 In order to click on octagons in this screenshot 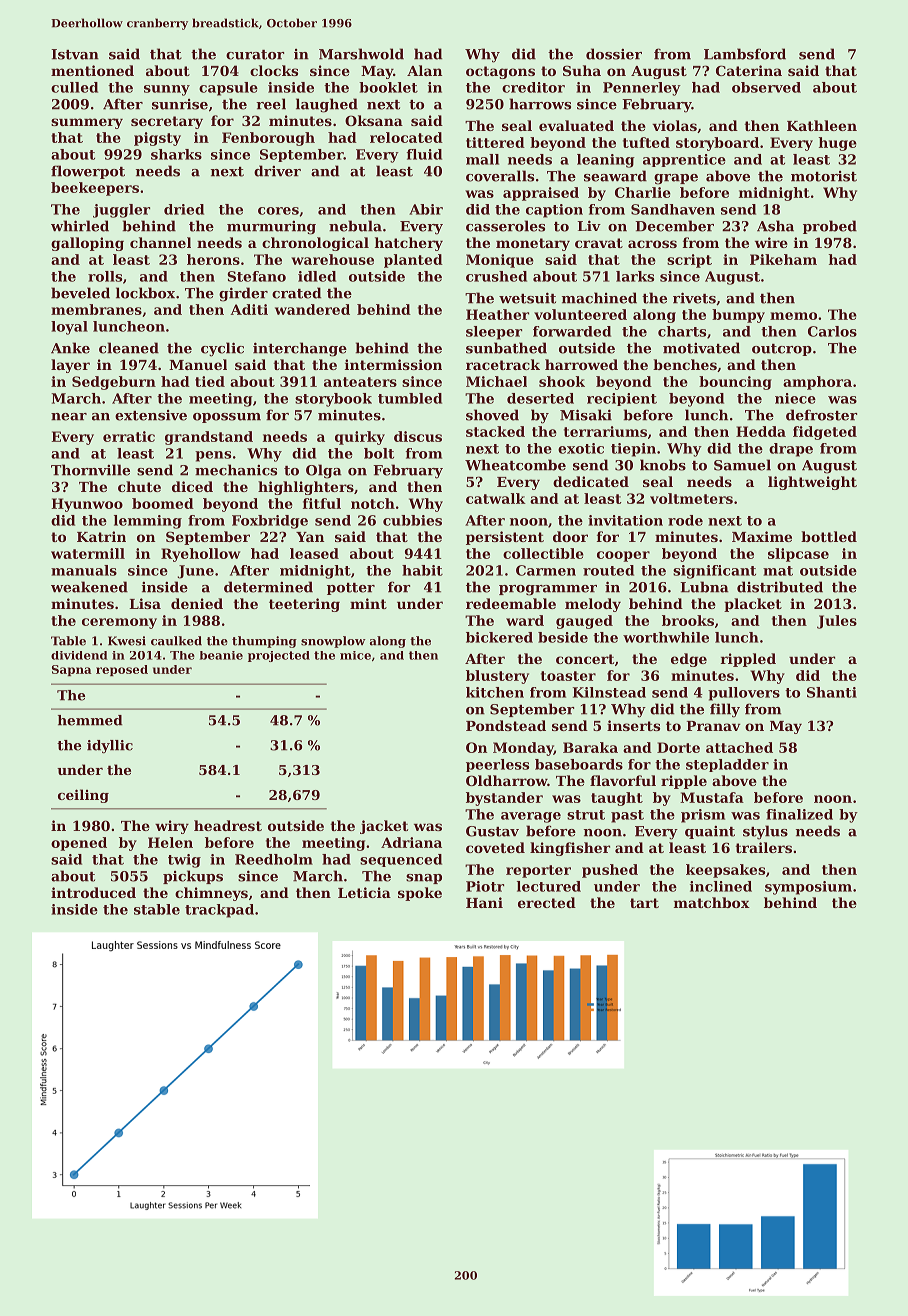, I will do `click(500, 72)`.
